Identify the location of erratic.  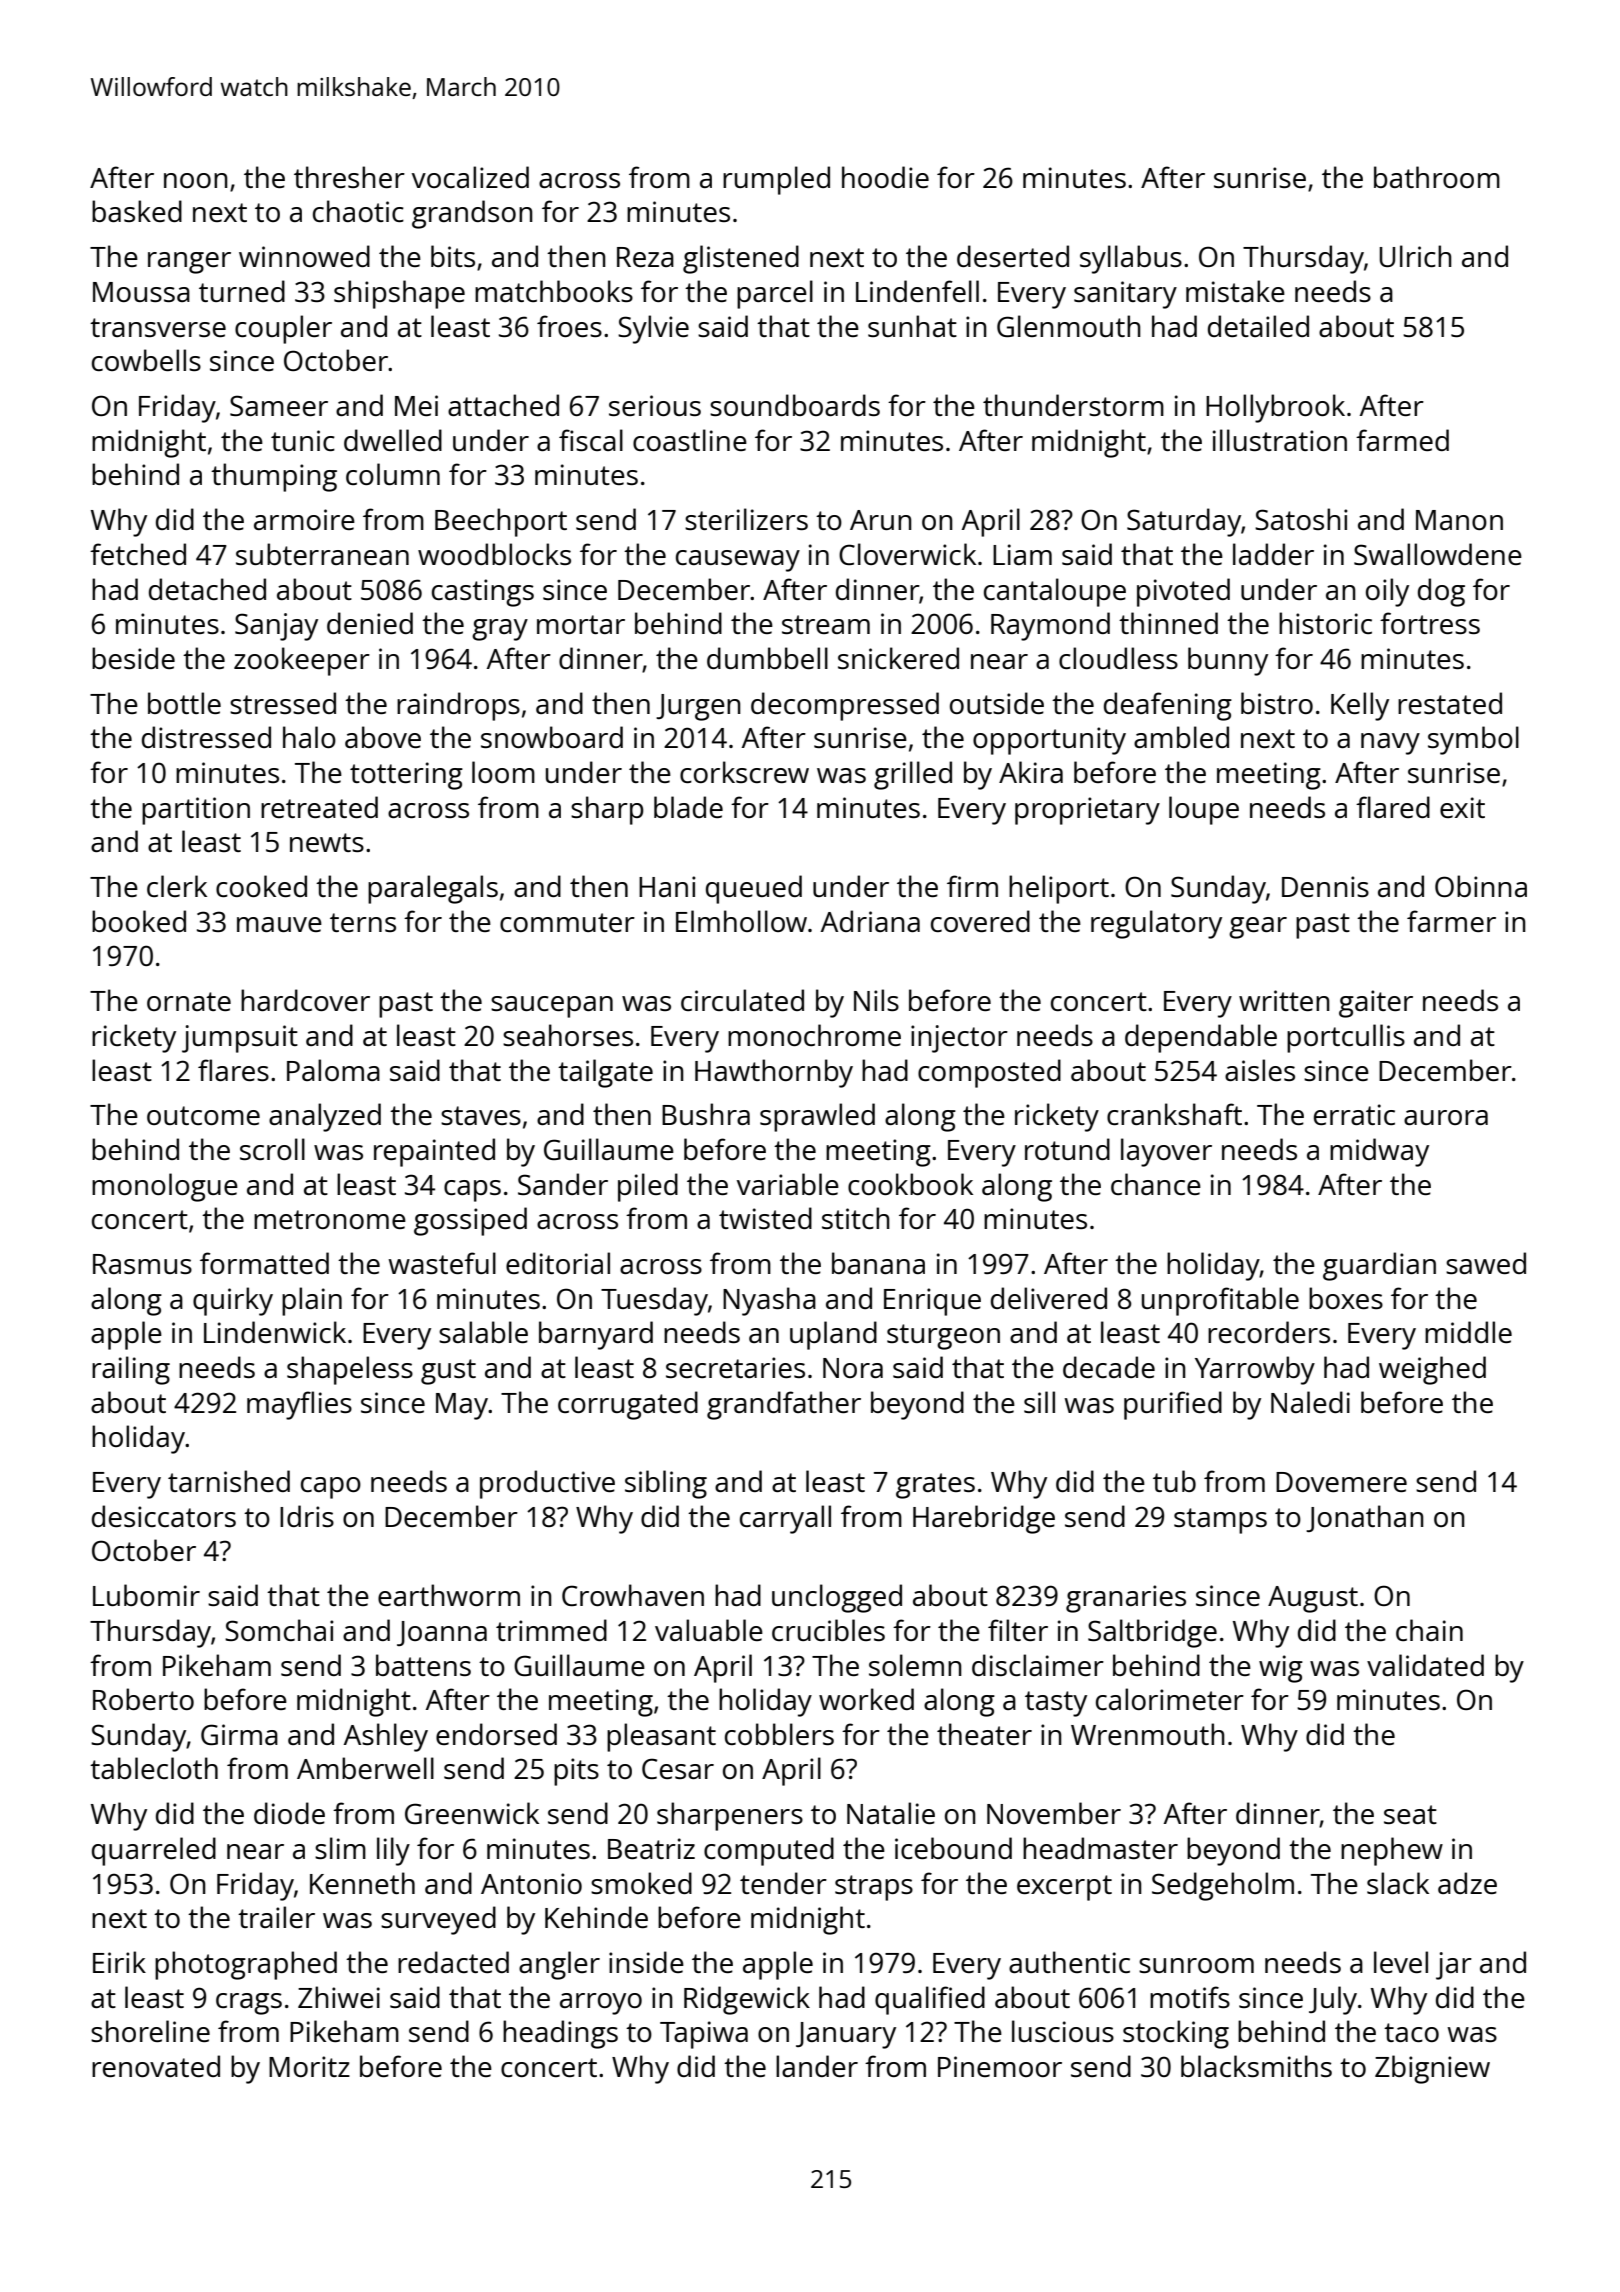
(1354, 1114).
